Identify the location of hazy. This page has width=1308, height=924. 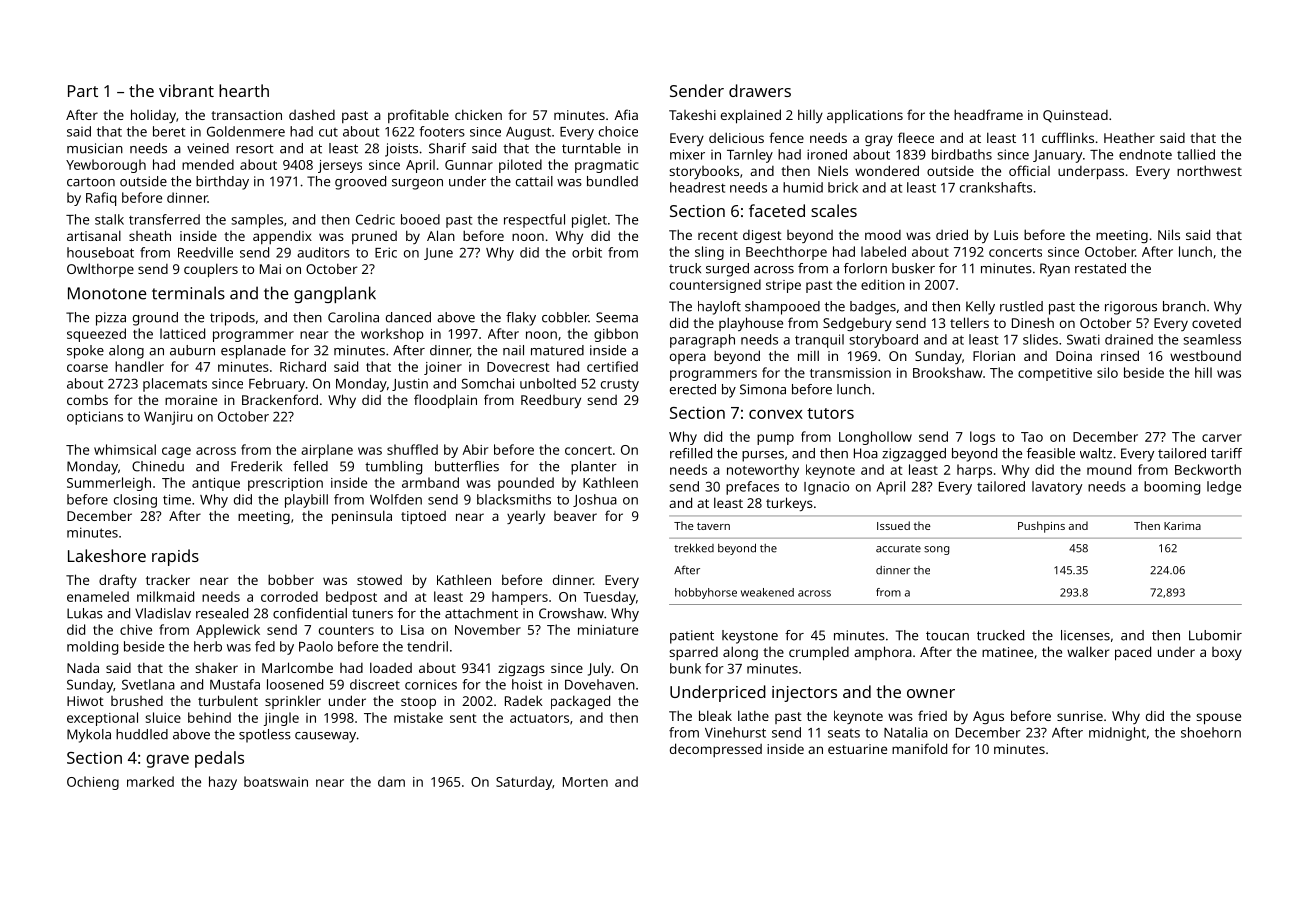
(223, 783).
